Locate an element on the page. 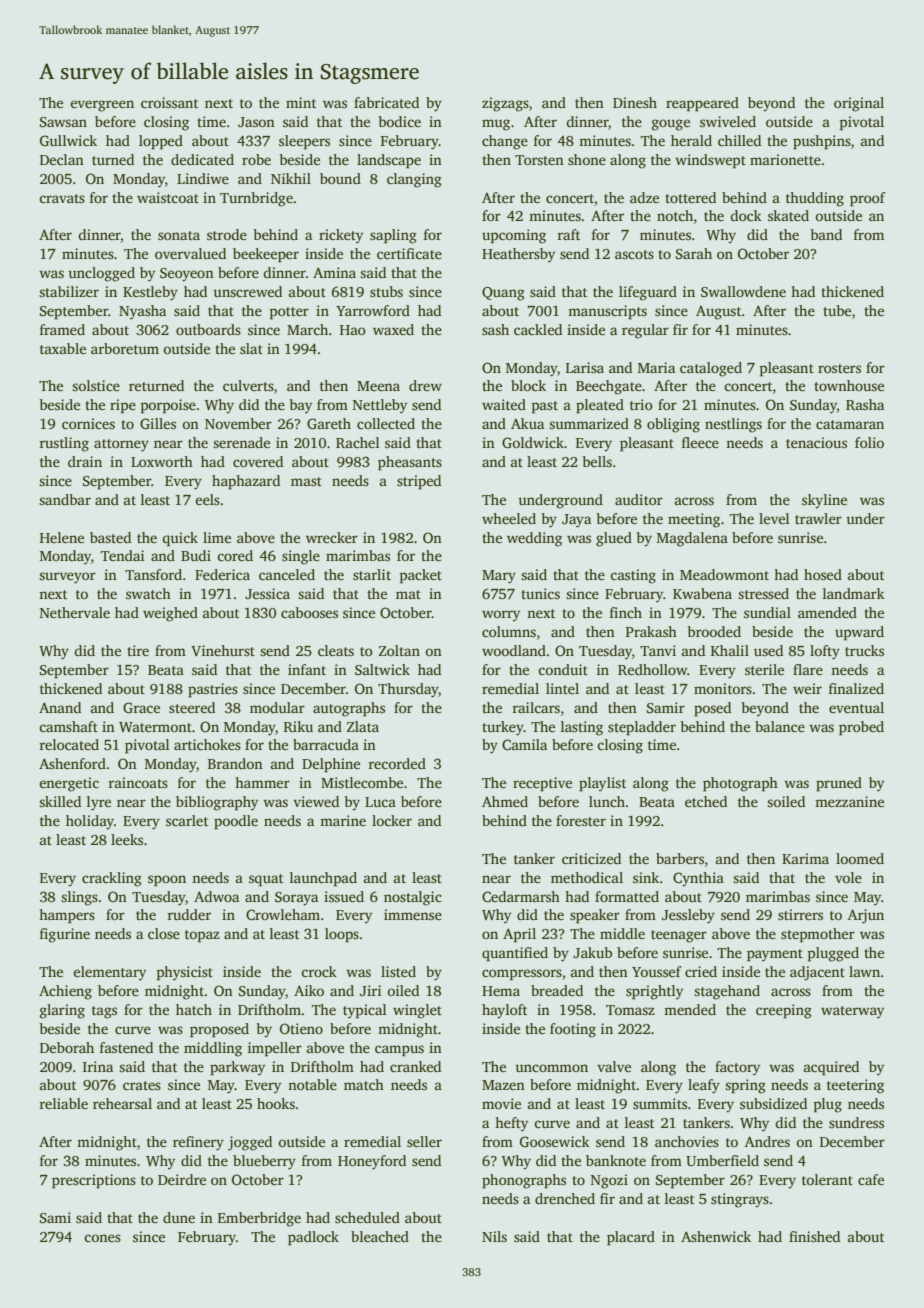 Image resolution: width=924 pixels, height=1308 pixels. pruned is located at coordinates (839, 784).
